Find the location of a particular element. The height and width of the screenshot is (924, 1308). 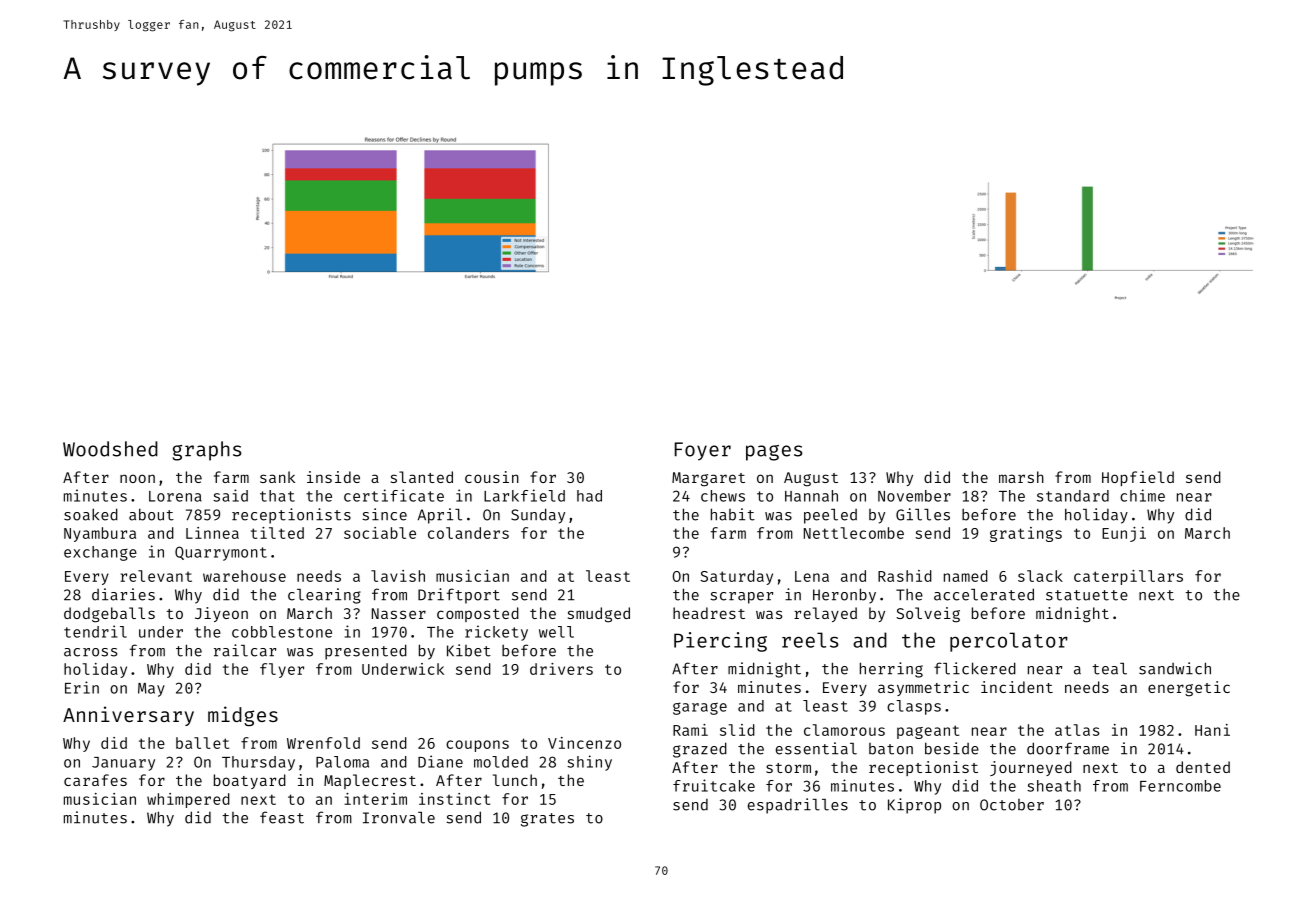

molded is located at coordinates (501, 762).
